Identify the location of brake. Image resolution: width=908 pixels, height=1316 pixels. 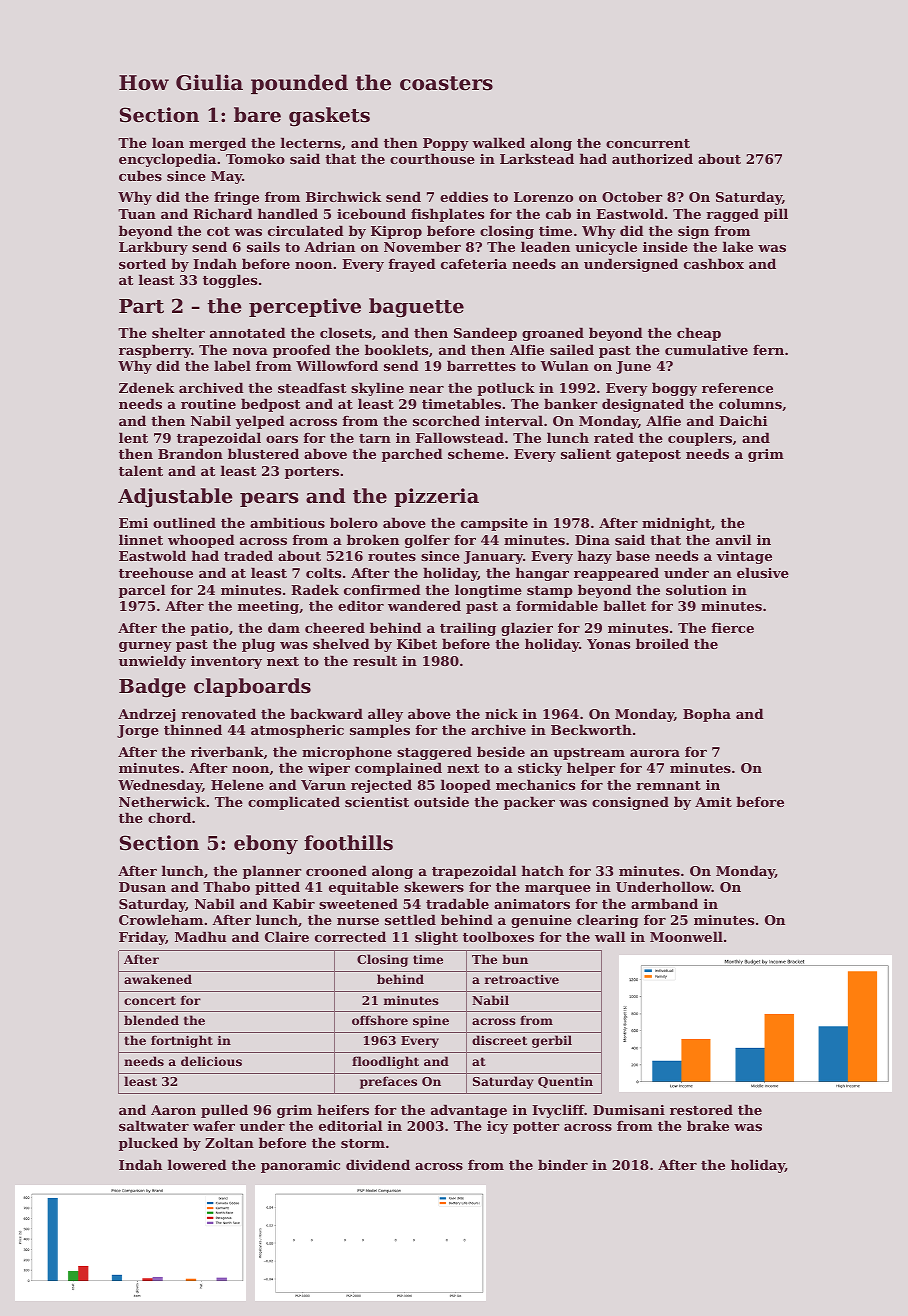
(708, 1125).
